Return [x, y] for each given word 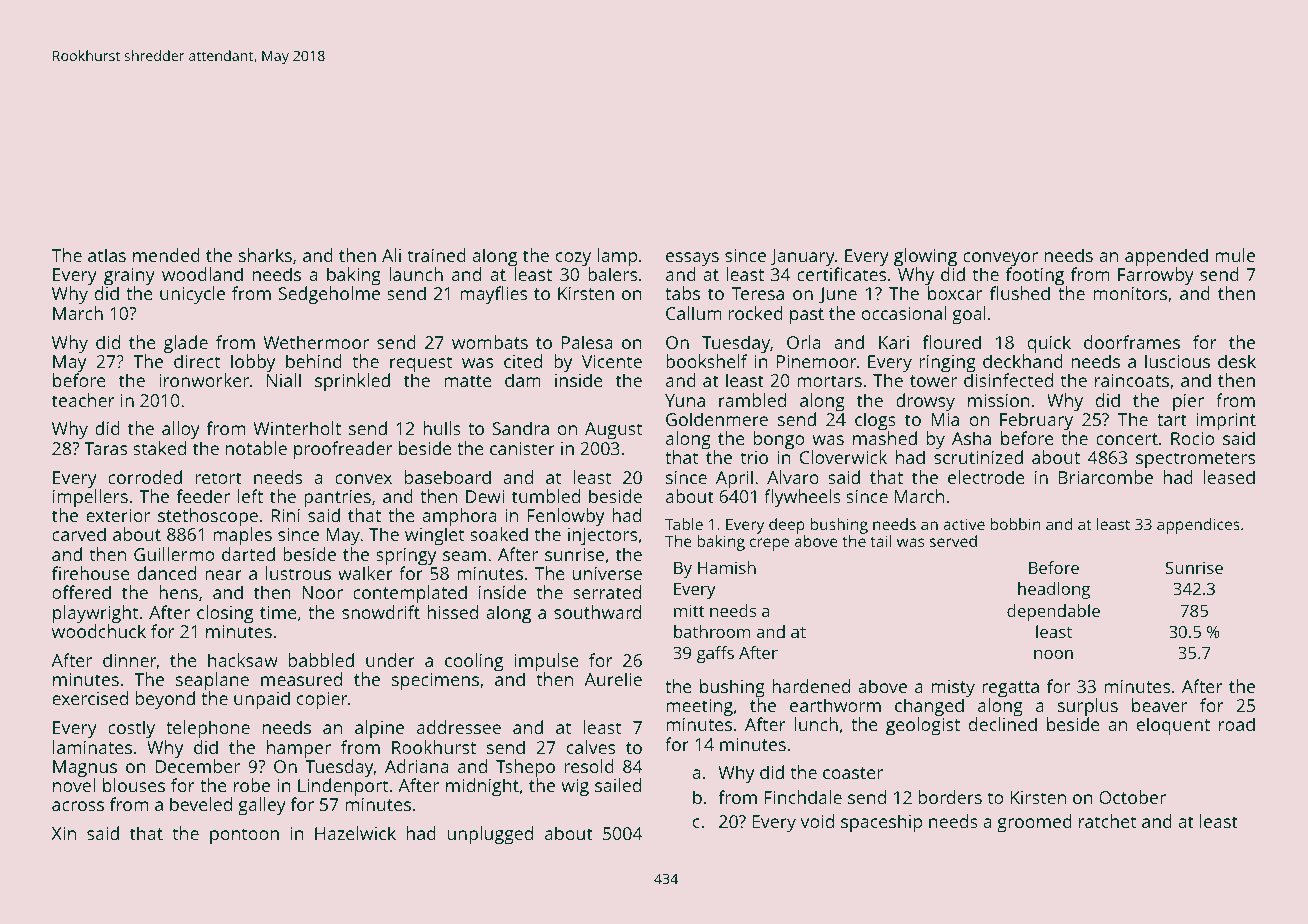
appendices [1198, 526]
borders [950, 797]
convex [363, 479]
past [807, 316]
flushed [1020, 293]
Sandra [520, 428]
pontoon [244, 836]
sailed [618, 785]
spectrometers [1195, 460]
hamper [299, 749]
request [421, 364]
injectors [602, 537]
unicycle [192, 295]
